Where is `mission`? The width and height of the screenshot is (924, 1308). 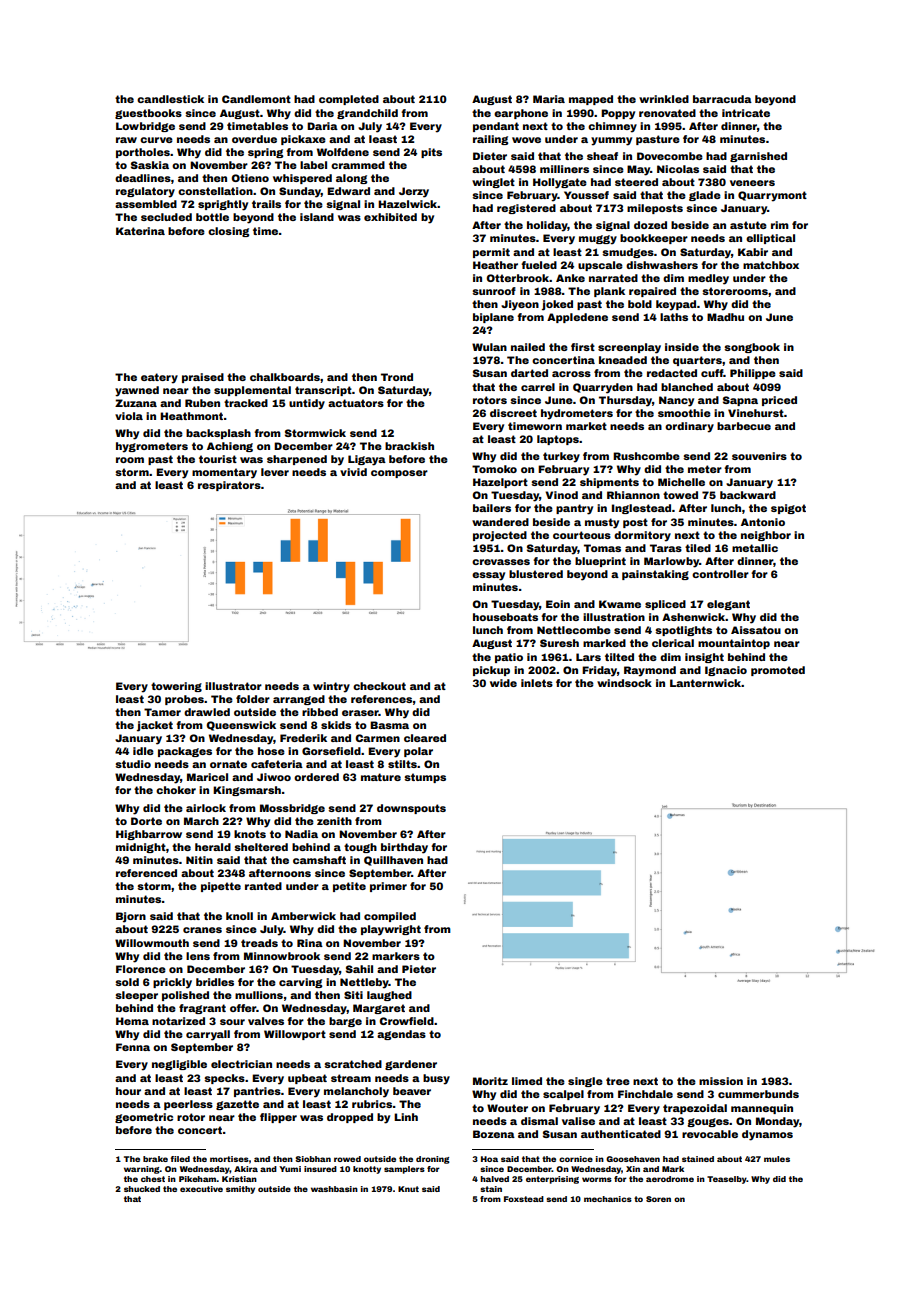 mission is located at coordinates (721, 1081).
